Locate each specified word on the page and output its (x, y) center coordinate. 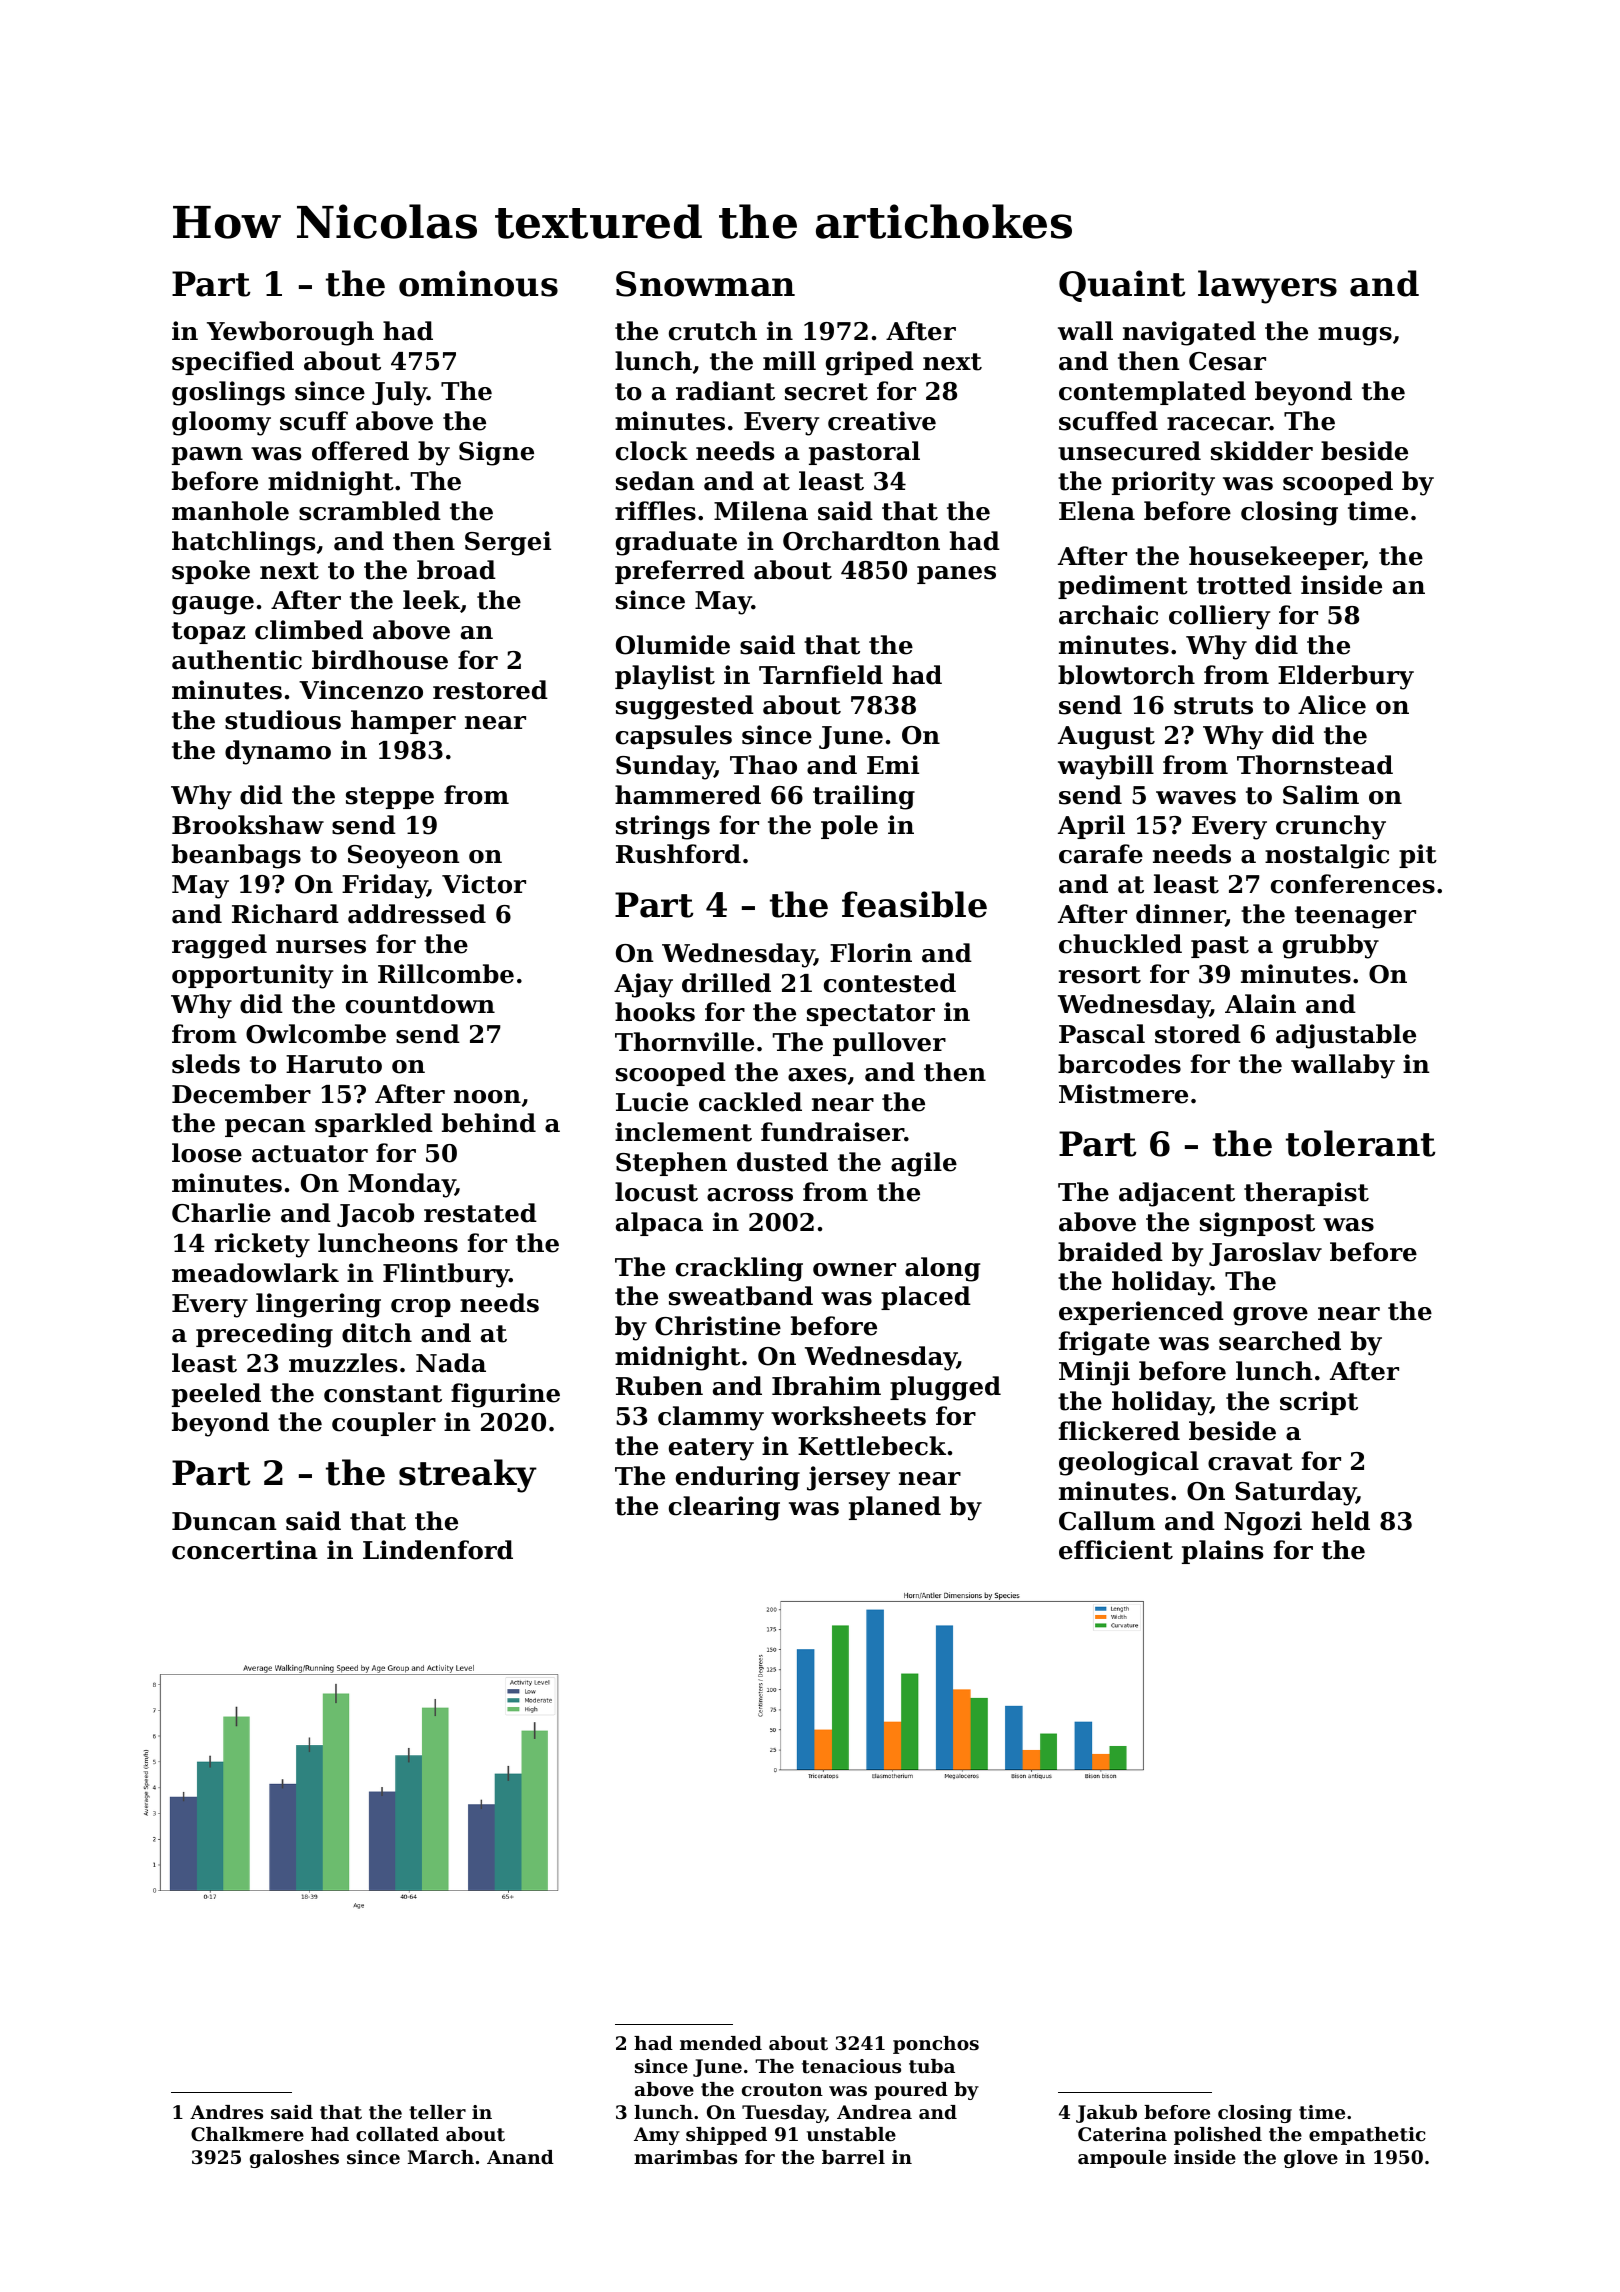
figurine (505, 1395)
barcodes (1119, 1064)
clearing (724, 1508)
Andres (226, 2112)
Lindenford (438, 1550)
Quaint (1122, 286)
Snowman (705, 284)
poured (911, 2091)
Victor (484, 884)
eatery (711, 1449)
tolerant (1360, 1143)
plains (1222, 1552)
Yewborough (290, 333)
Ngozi (1263, 1523)
